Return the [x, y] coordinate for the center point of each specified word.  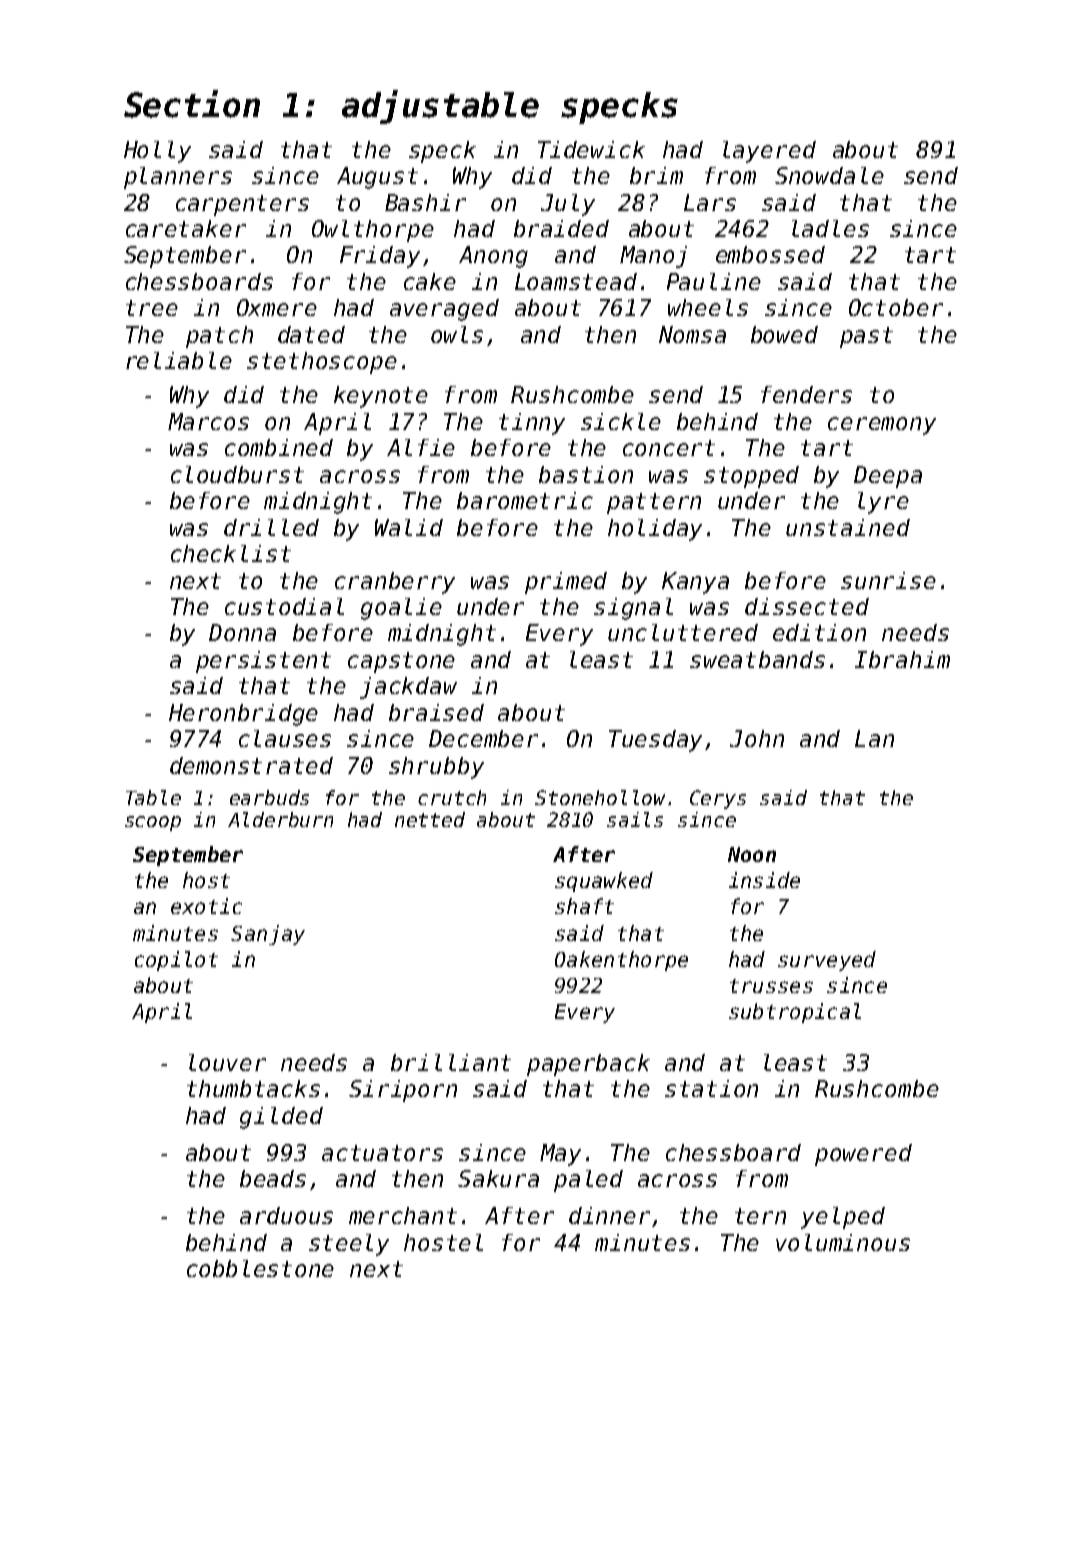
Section [192, 104]
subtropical [795, 1013]
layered [769, 152]
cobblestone [260, 1268]
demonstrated [251, 765]
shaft [584, 906]
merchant [403, 1215]
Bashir [425, 202]
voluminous [843, 1242]
